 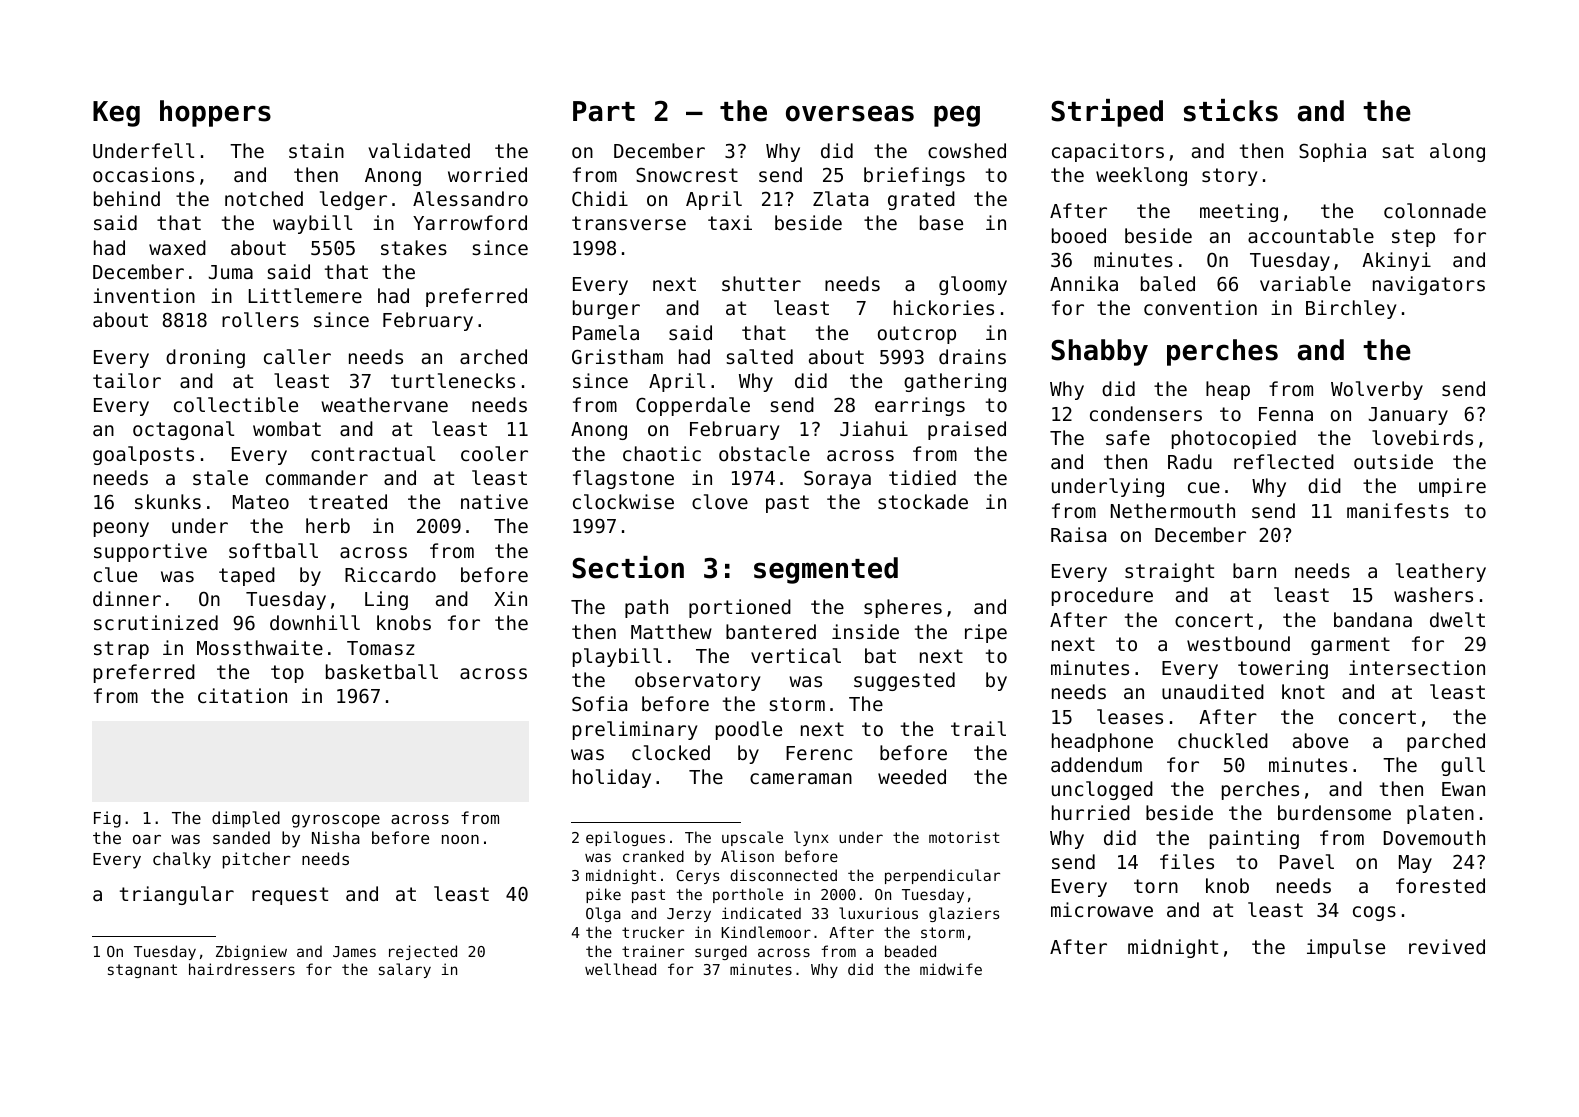 What do you see at coordinates (1457, 619) in the screenshot?
I see `dwelt` at bounding box center [1457, 619].
